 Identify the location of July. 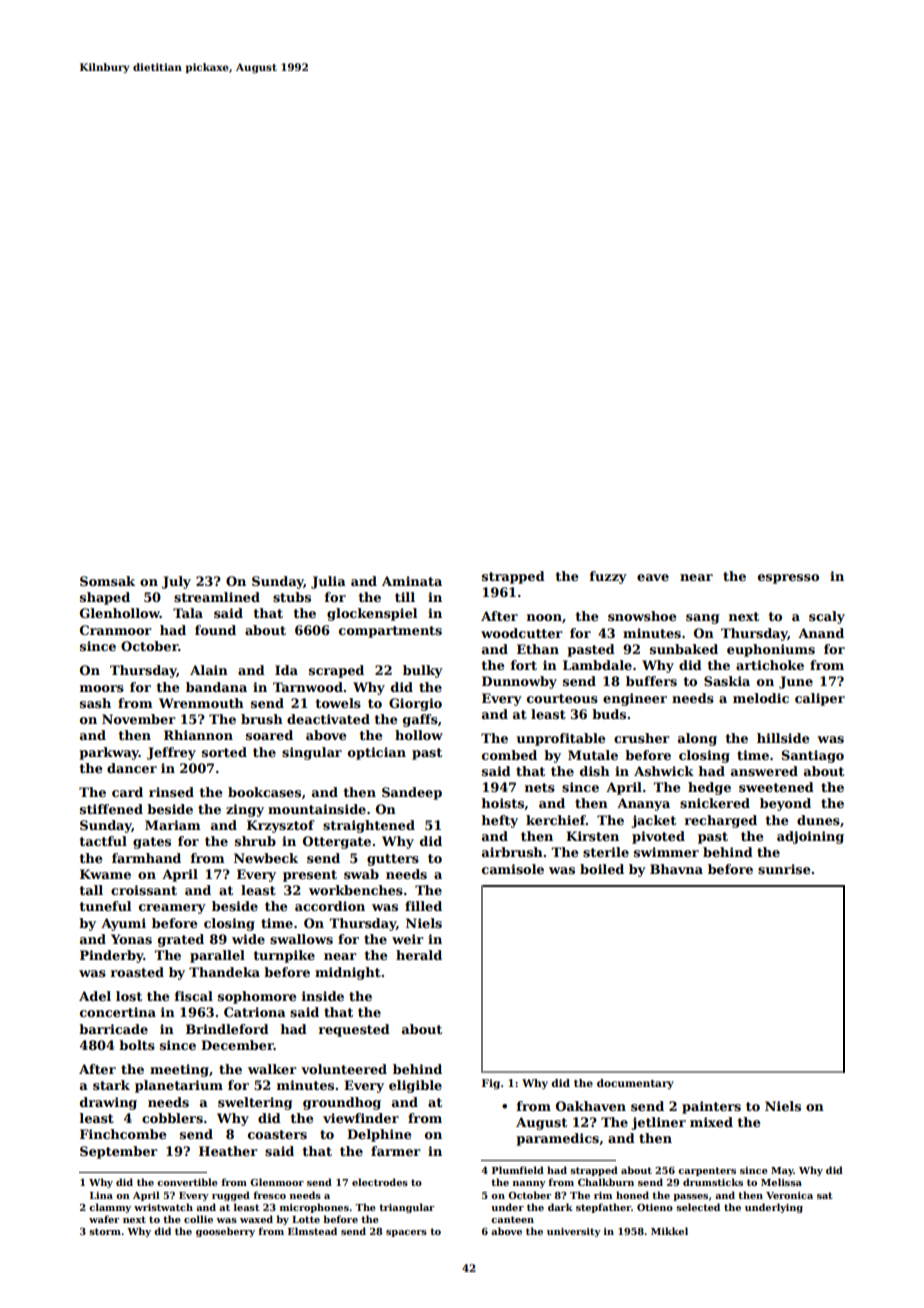
(176, 582).
